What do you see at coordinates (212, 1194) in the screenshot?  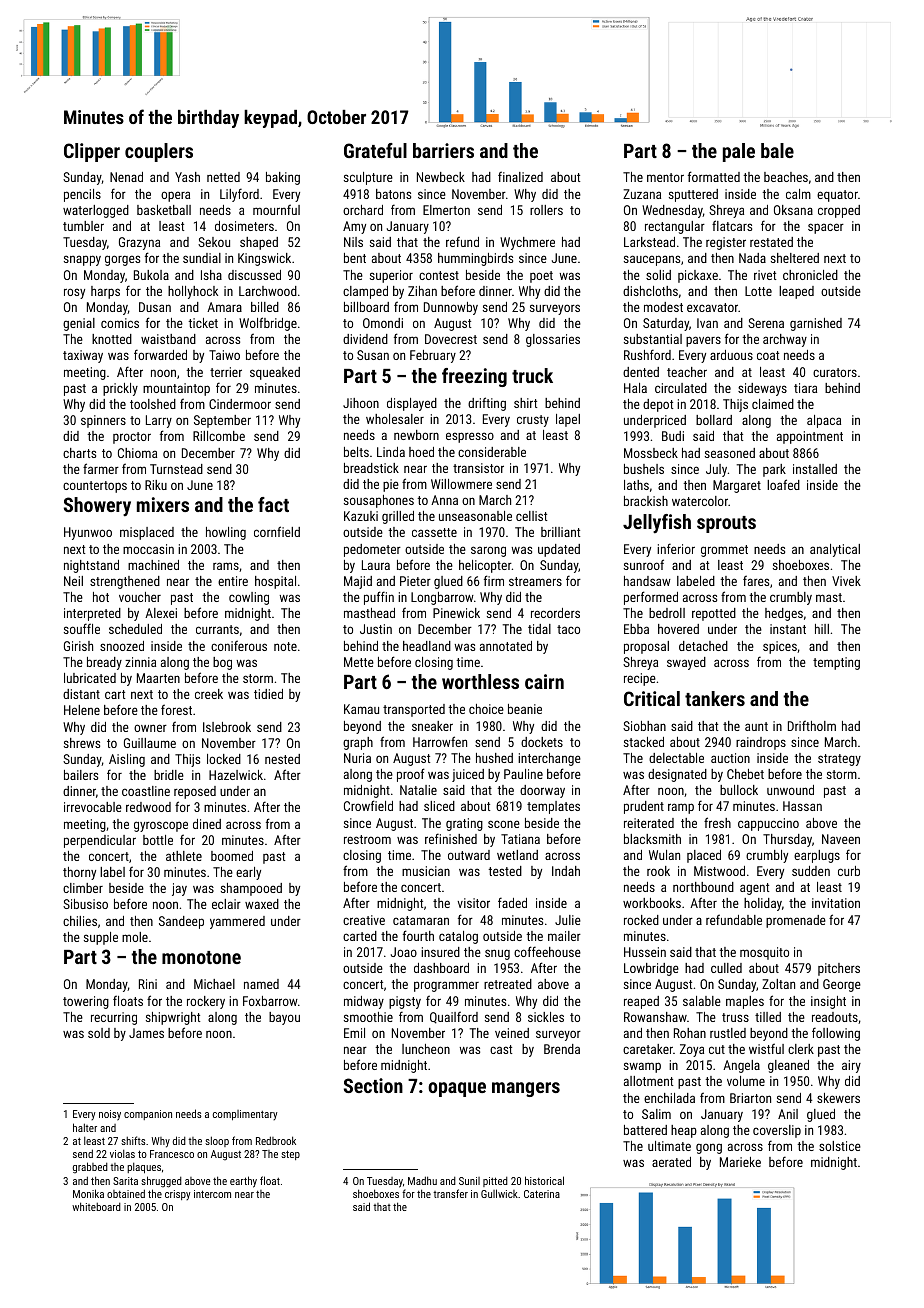 I see `intercom` at bounding box center [212, 1194].
